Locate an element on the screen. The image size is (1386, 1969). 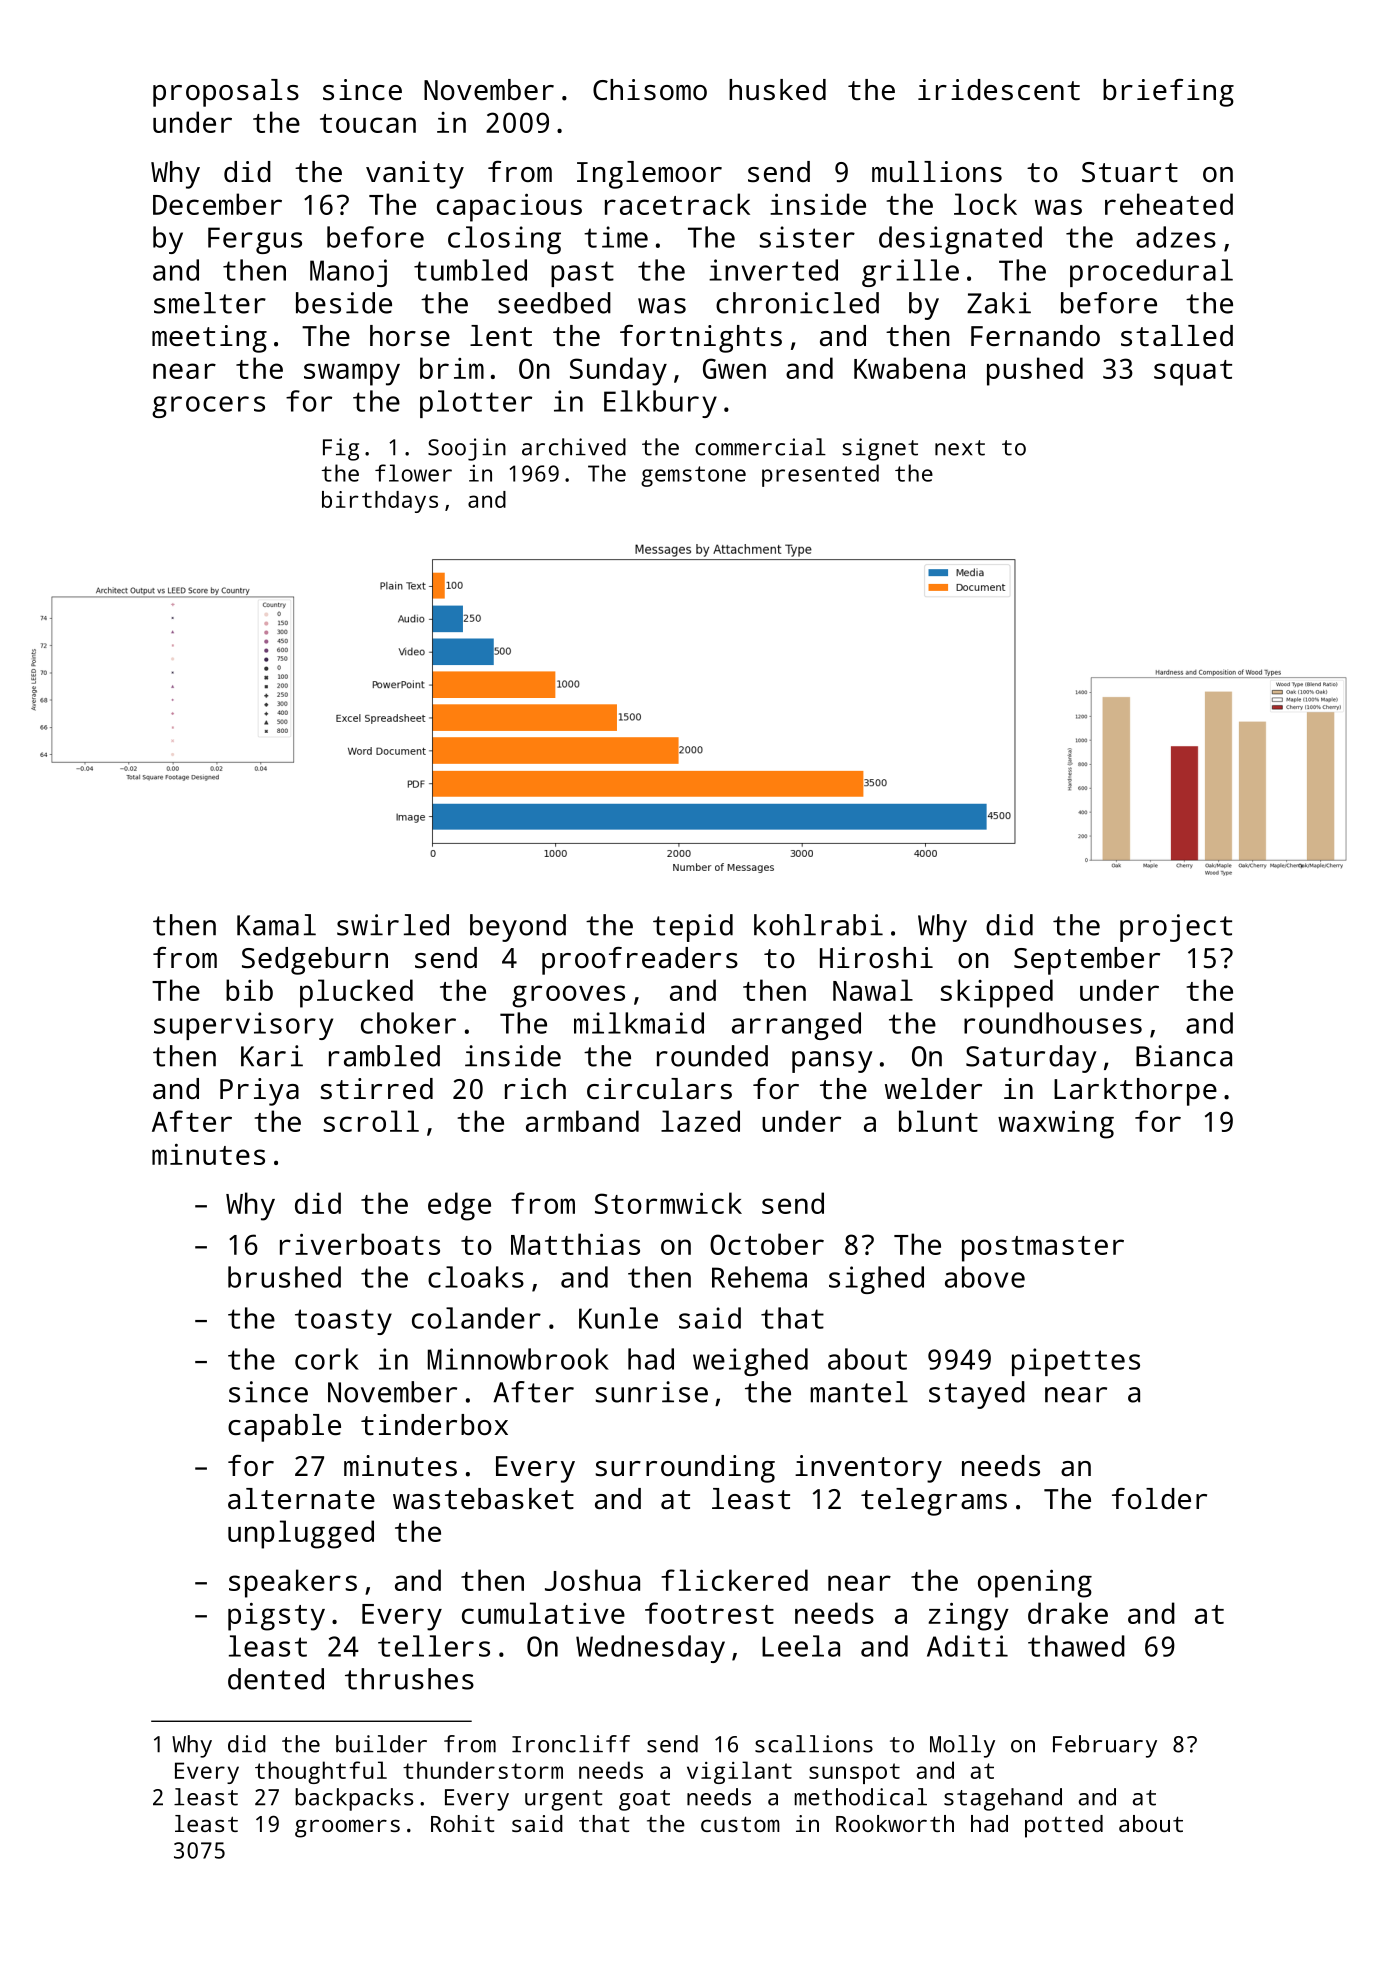
telegrams is located at coordinates (934, 1502).
